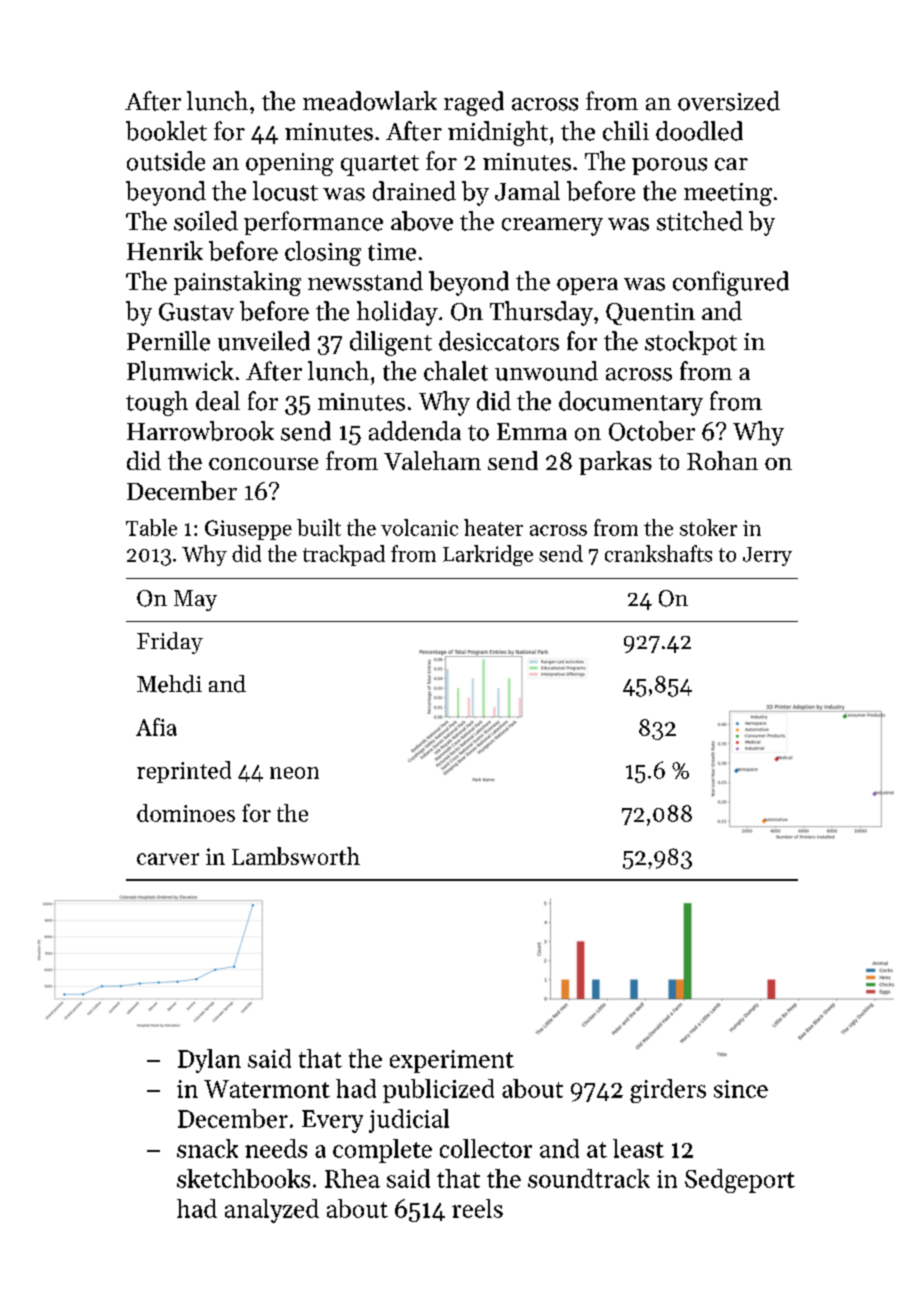 The width and height of the document is (924, 1311). Describe the element at coordinates (370, 101) in the document. I see `meadowlark` at that location.
